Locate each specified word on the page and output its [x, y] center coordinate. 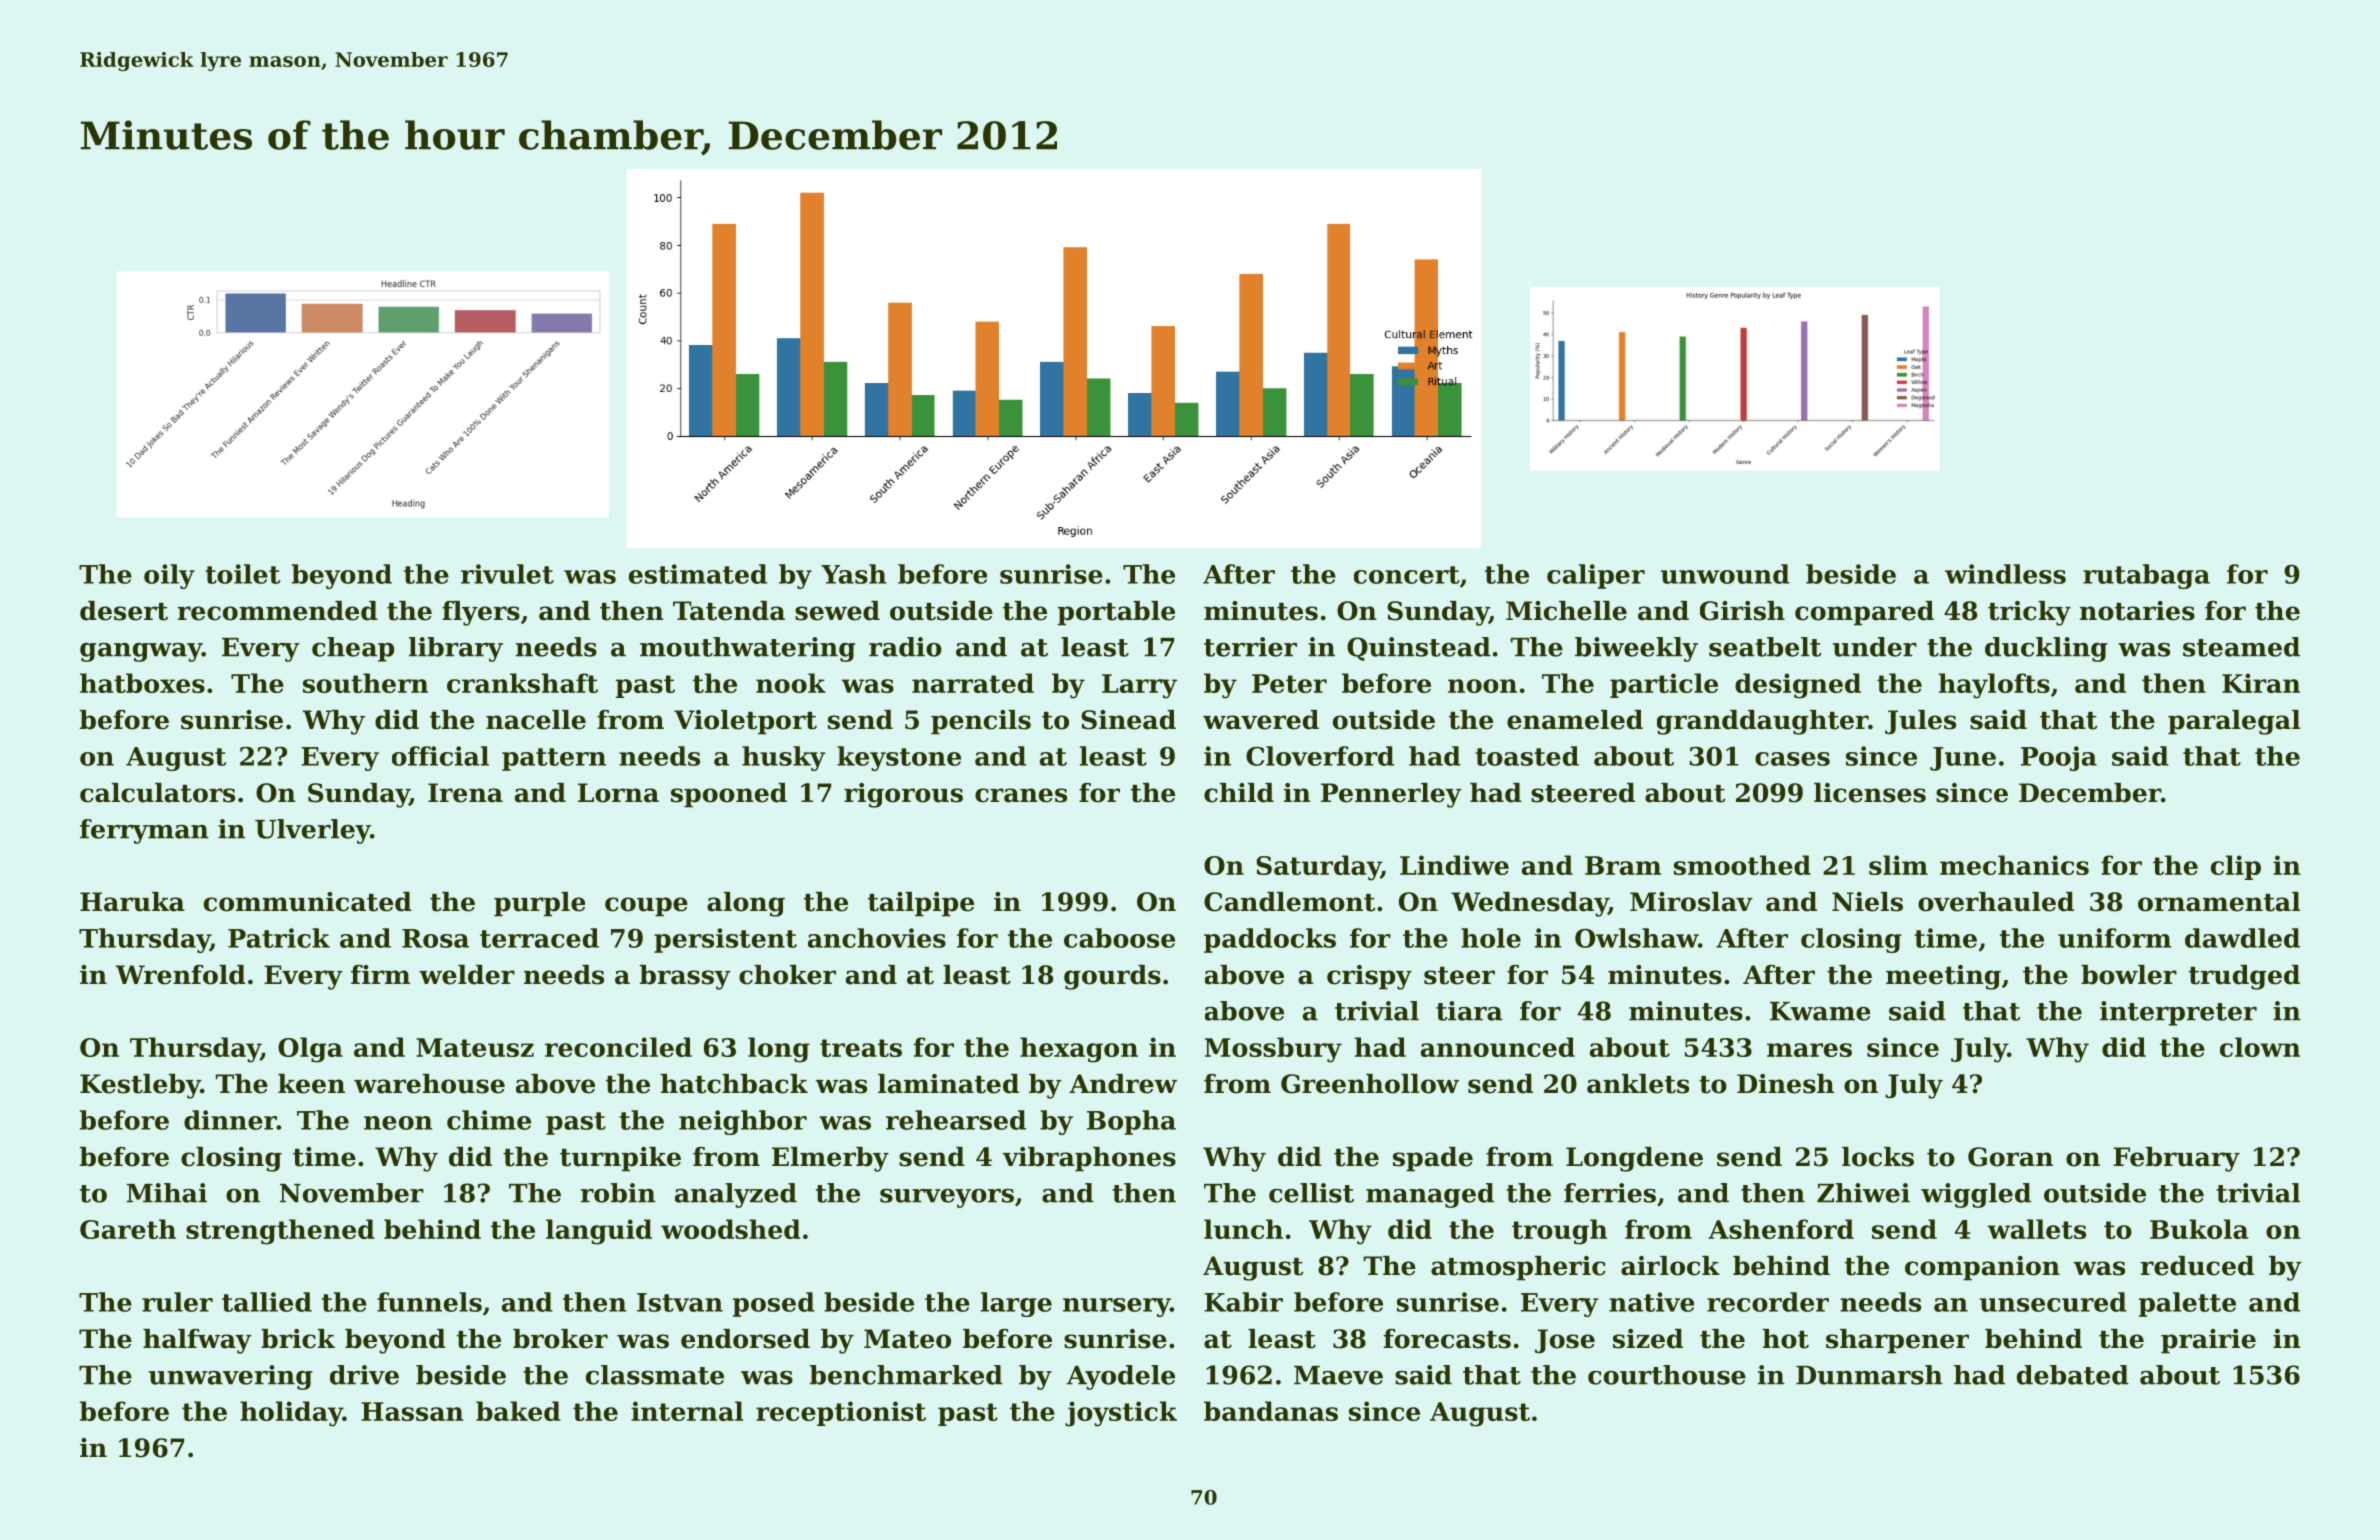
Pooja [2059, 758]
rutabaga [2146, 576]
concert [1407, 575]
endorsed [745, 1339]
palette [2187, 1304]
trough [1559, 1232]
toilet [242, 574]
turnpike [620, 1159]
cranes [1021, 795]
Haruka [132, 902]
